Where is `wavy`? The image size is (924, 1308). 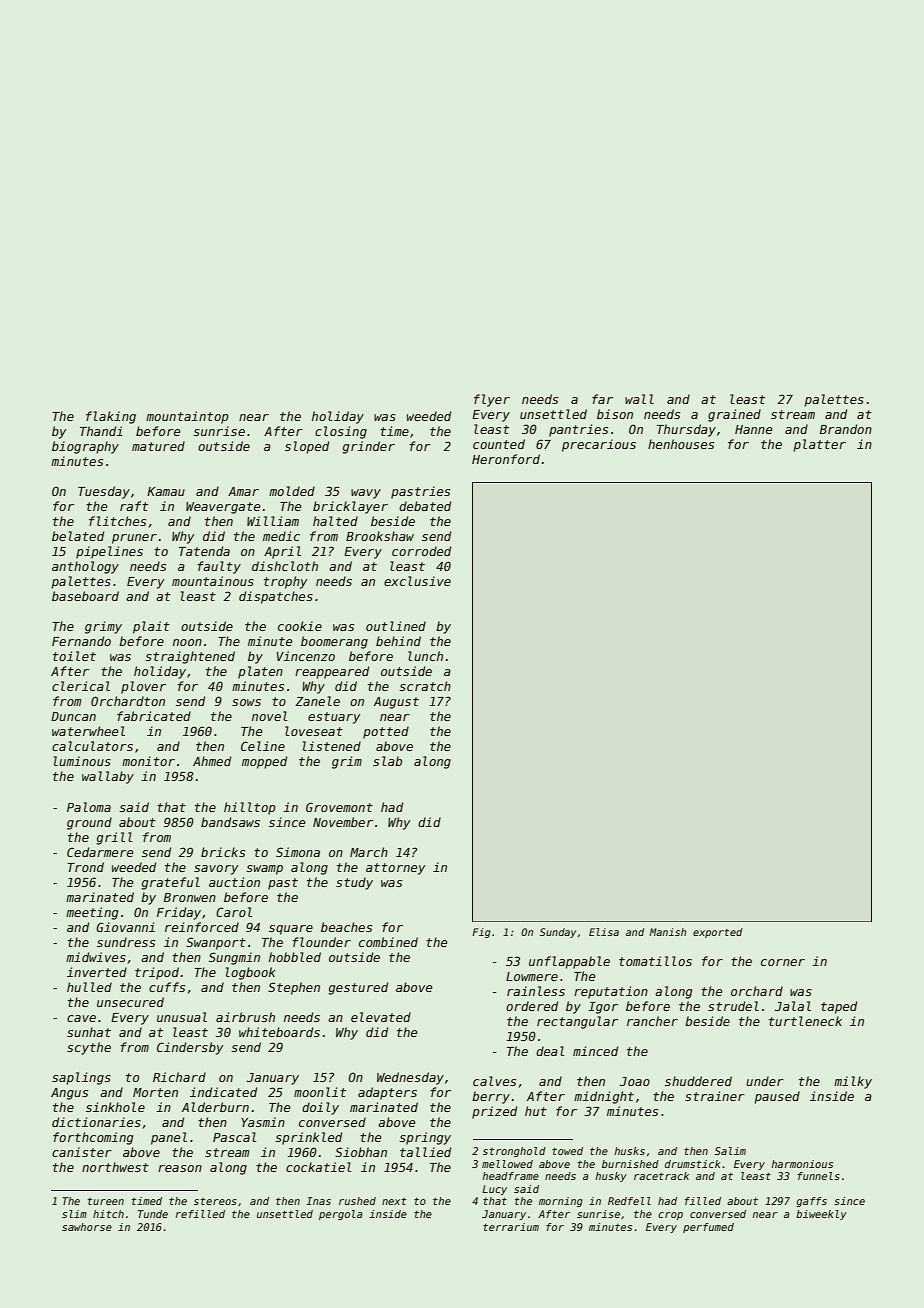
wavy is located at coordinates (366, 494).
